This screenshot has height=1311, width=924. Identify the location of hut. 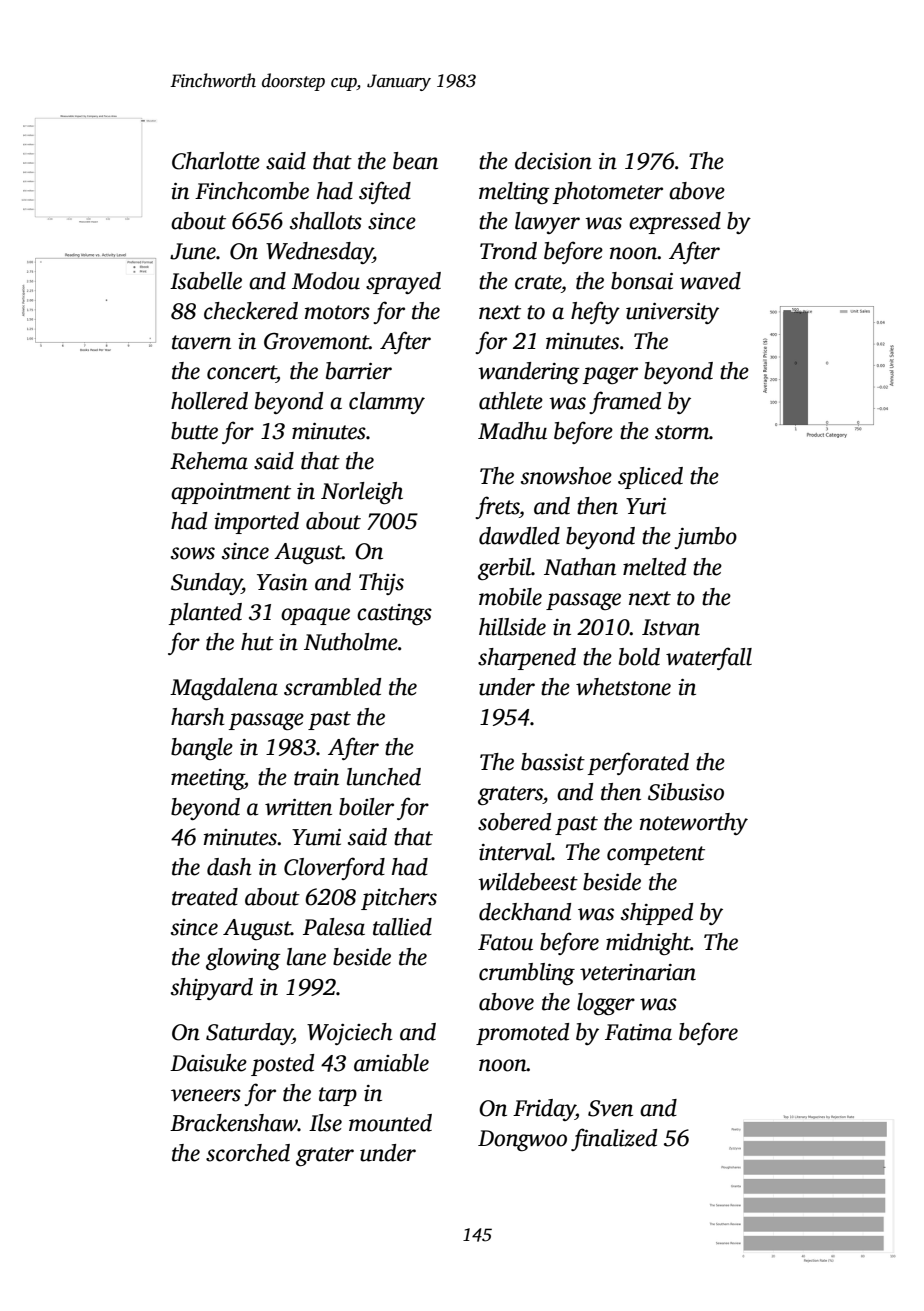
(257, 642).
